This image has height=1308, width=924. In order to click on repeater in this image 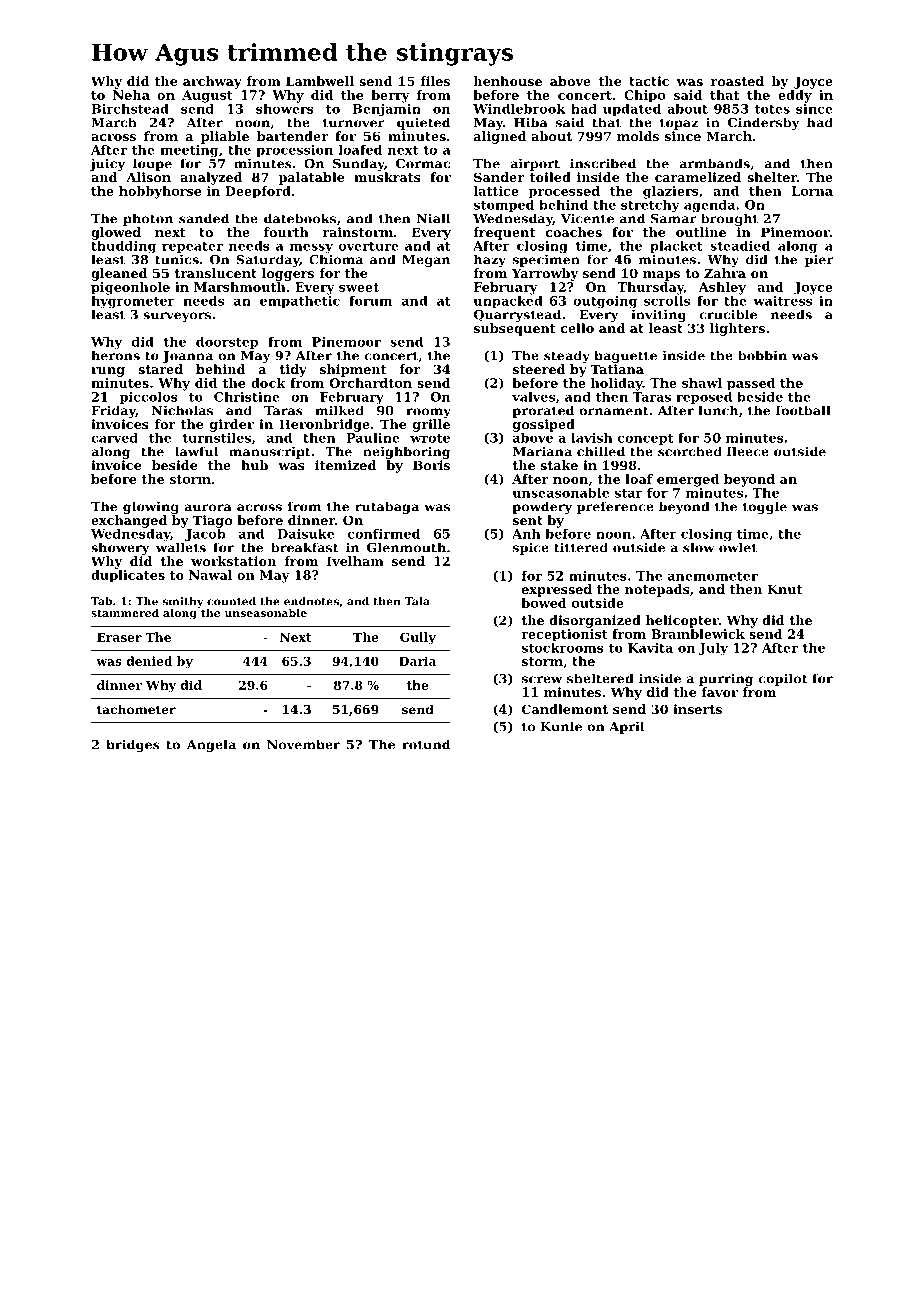, I will do `click(192, 247)`.
